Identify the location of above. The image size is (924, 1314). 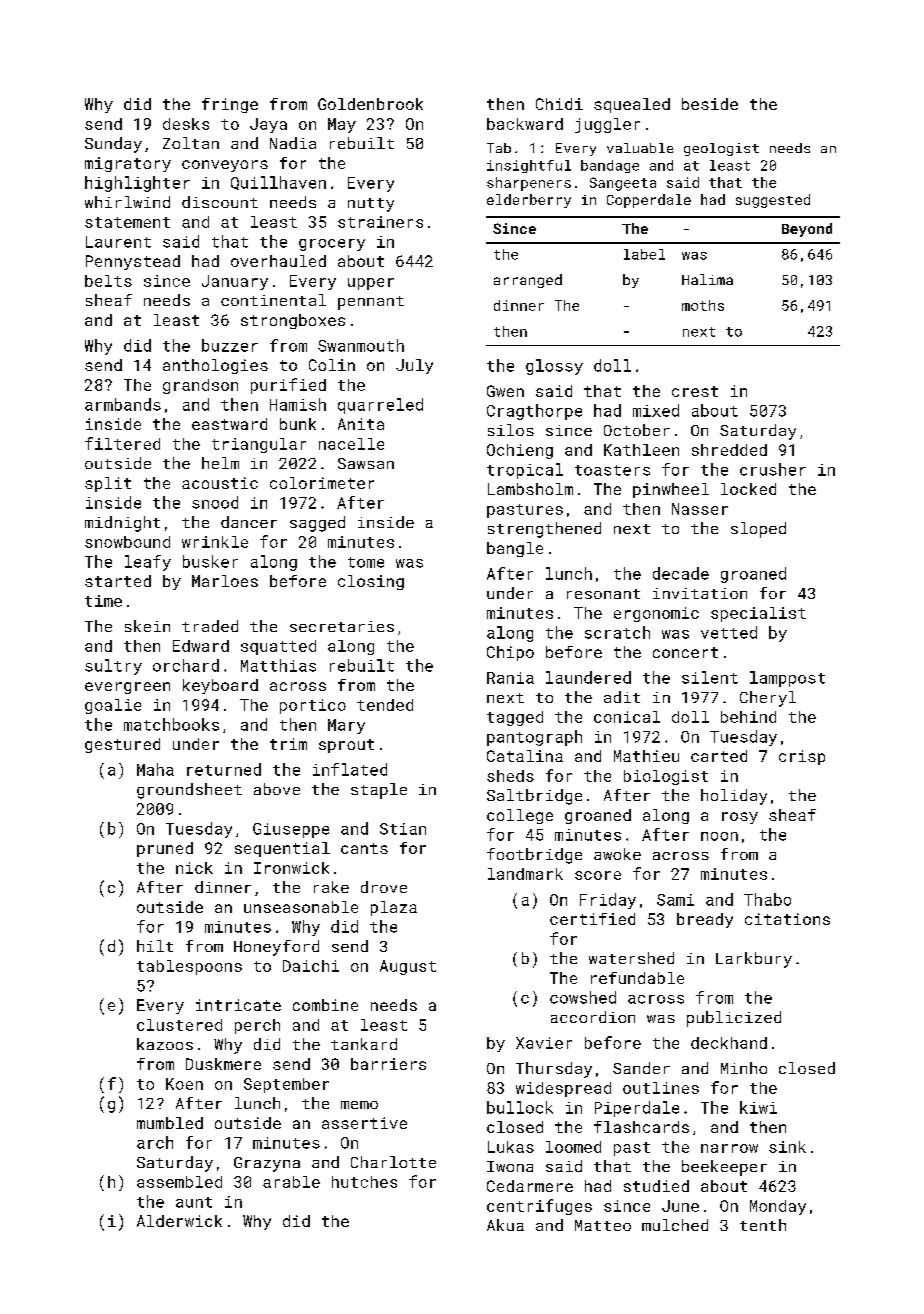
(277, 789).
